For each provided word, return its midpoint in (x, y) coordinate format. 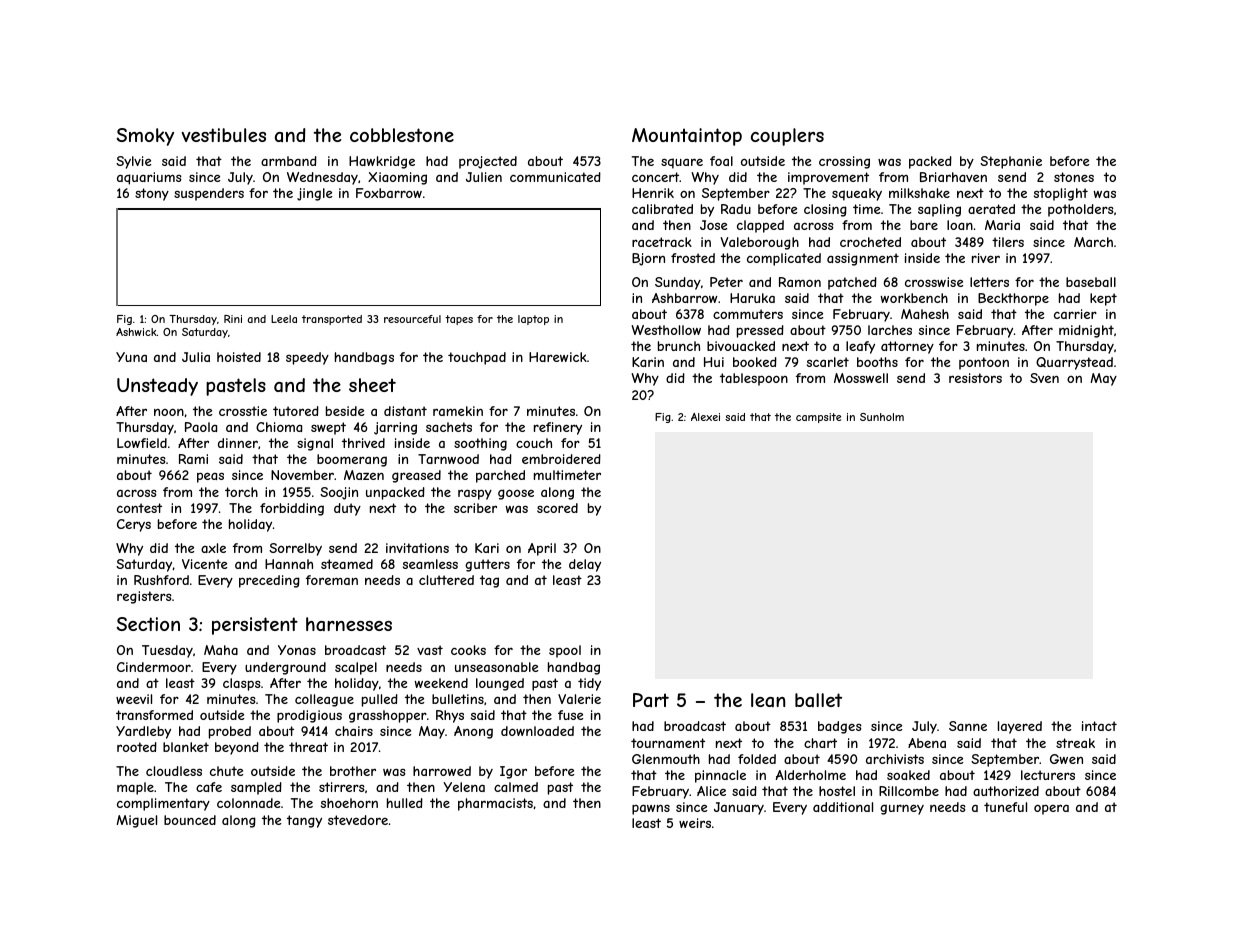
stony (152, 194)
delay (585, 565)
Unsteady (157, 387)
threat (308, 747)
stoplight (1061, 194)
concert (656, 177)
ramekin (458, 411)
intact (1099, 726)
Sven (1044, 378)
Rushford (161, 580)
